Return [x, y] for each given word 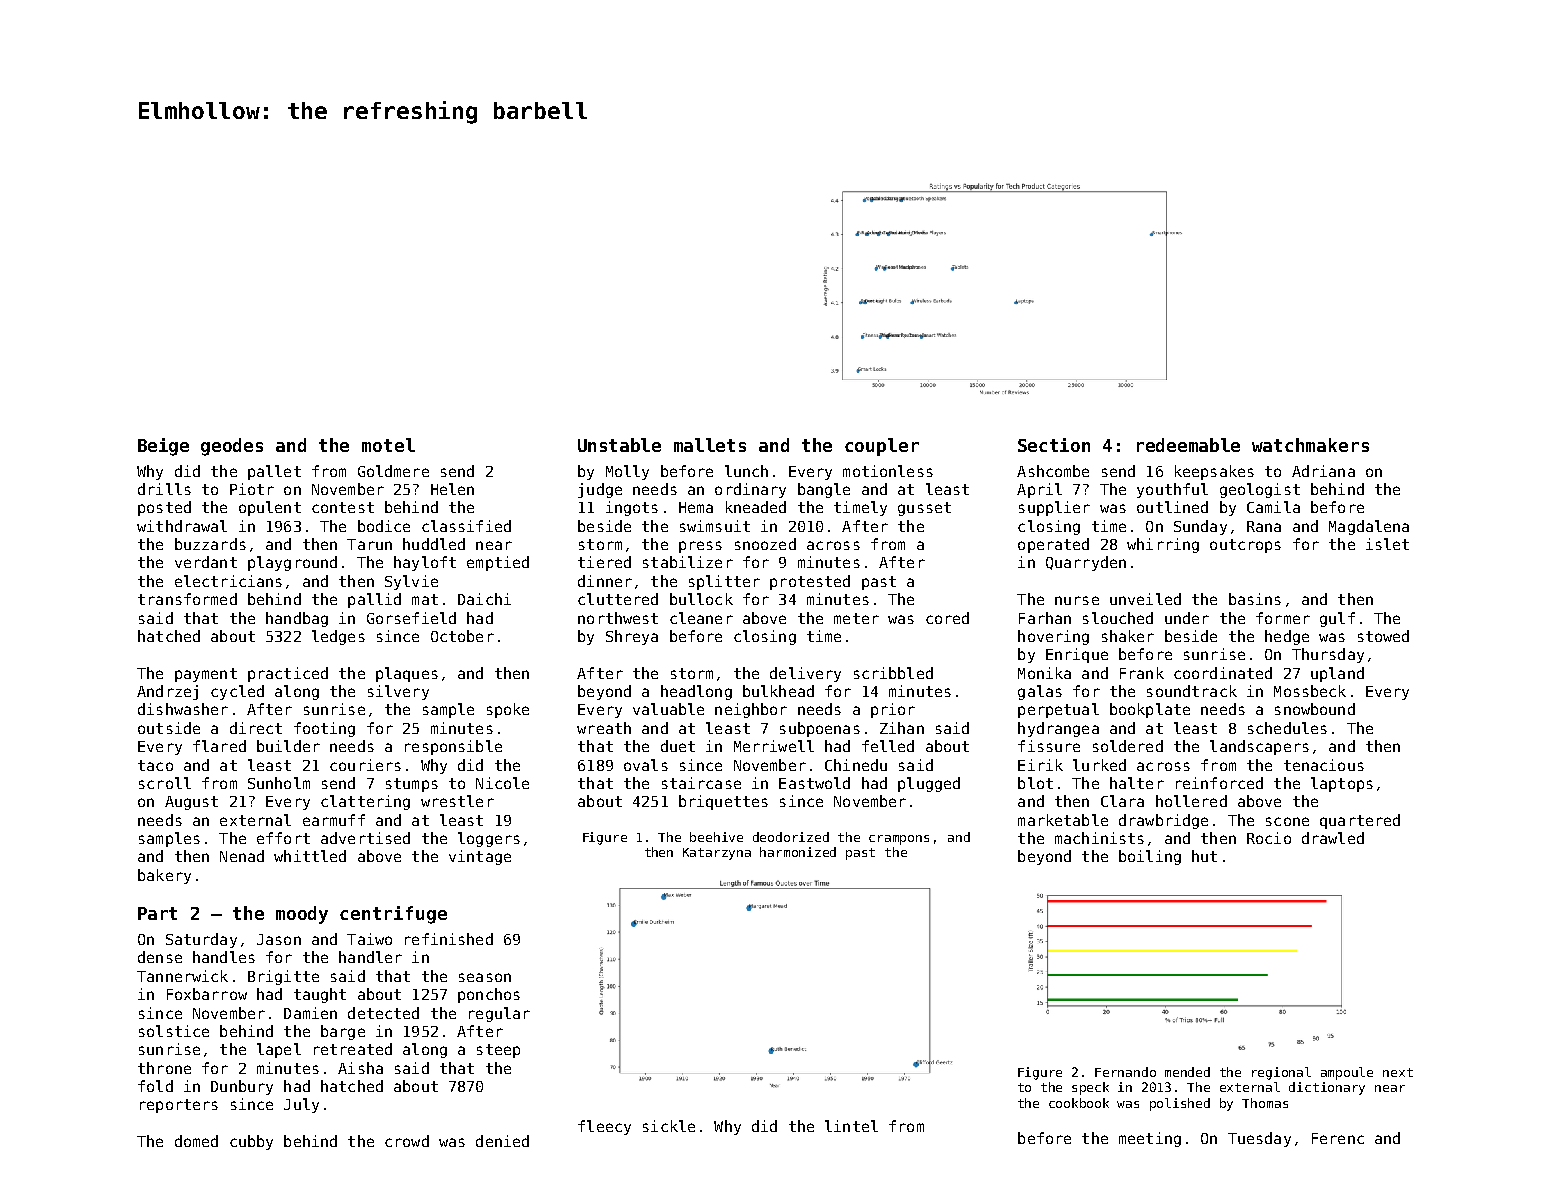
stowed [1383, 636]
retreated [353, 1049]
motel [388, 445]
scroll [165, 783]
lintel [851, 1126]
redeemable [1188, 445]
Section [1054, 445]
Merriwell [774, 746]
